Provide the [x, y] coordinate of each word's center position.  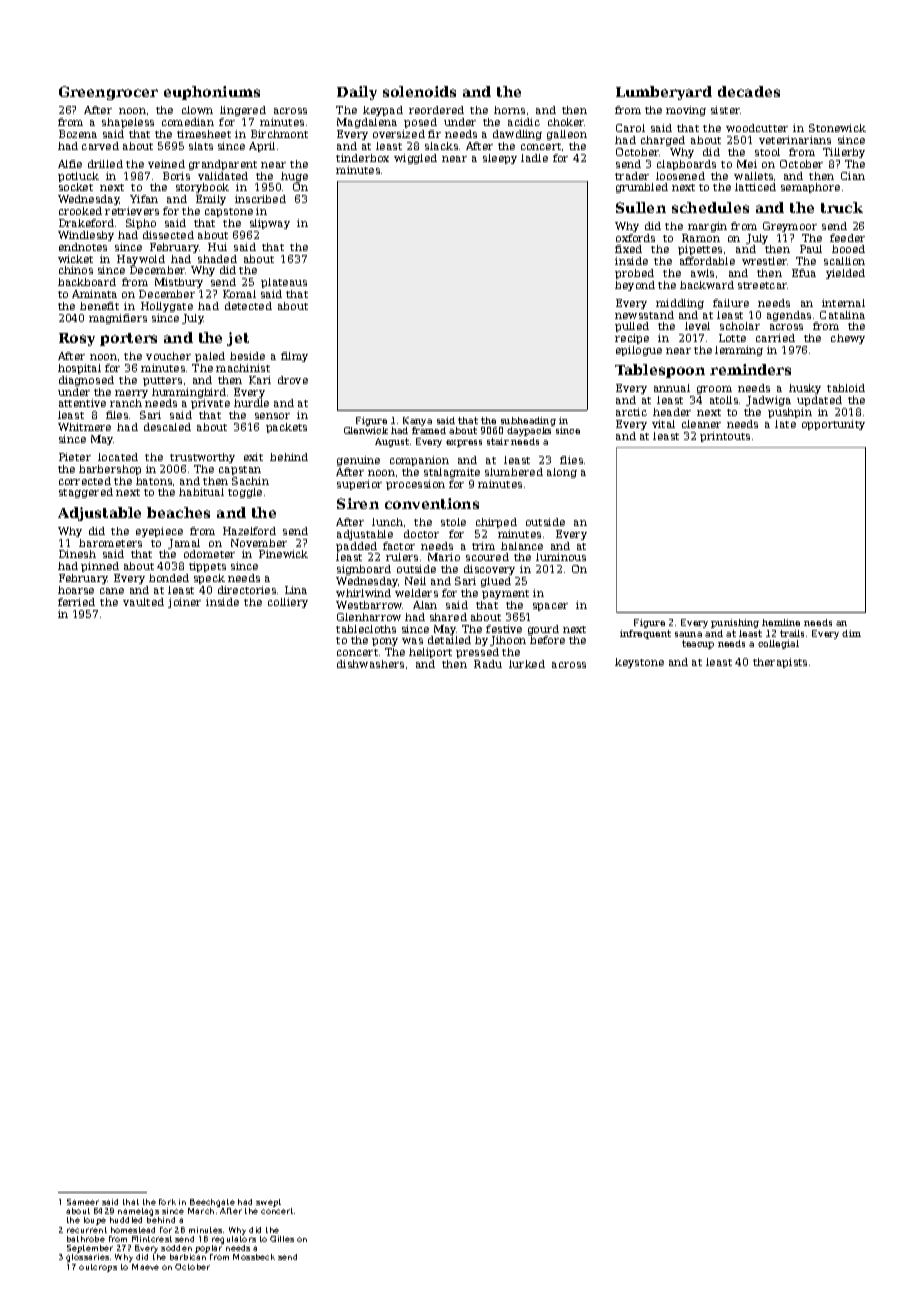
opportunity [833, 425]
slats [201, 146]
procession [415, 485]
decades [749, 91]
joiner [184, 603]
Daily [357, 93]
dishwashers [370, 664]
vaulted [143, 602]
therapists [780, 663]
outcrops [98, 1268]
